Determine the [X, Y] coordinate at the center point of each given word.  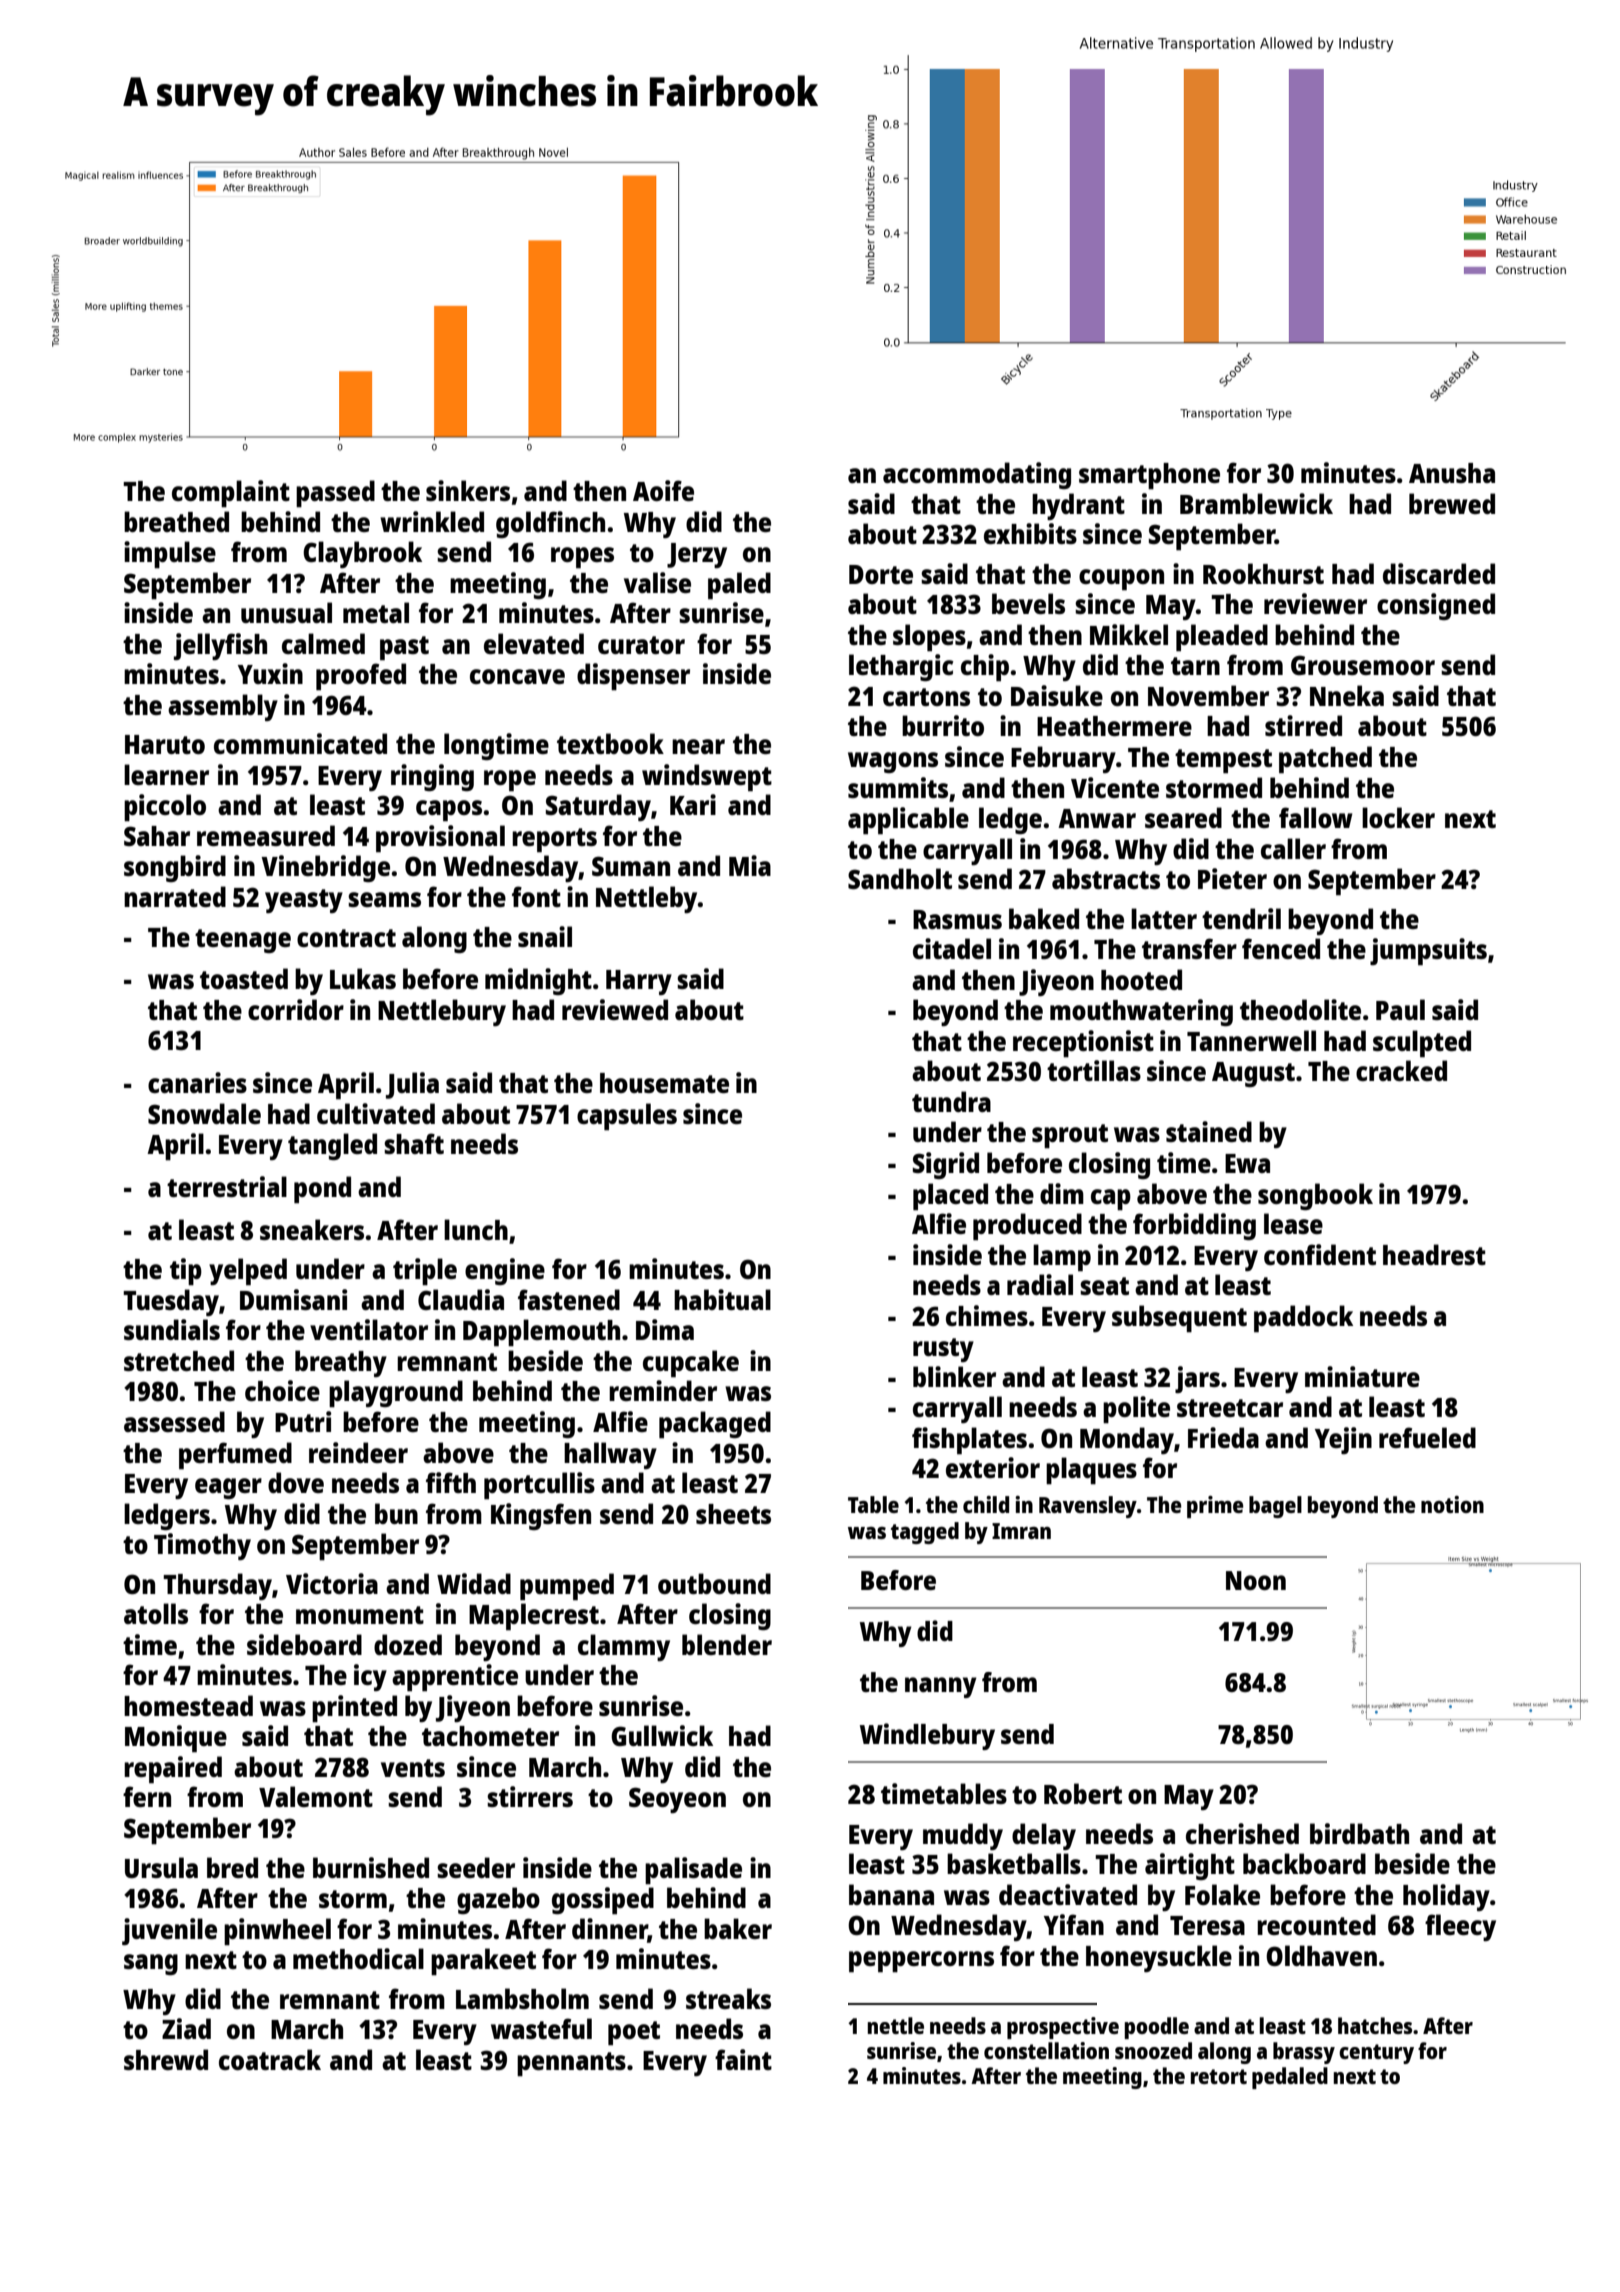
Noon [1256, 1580]
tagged [925, 1533]
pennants [571, 2064]
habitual [722, 1299]
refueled [1427, 1437]
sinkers [468, 490]
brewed [1452, 503]
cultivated [376, 1113]
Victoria [332, 1583]
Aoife [663, 490]
